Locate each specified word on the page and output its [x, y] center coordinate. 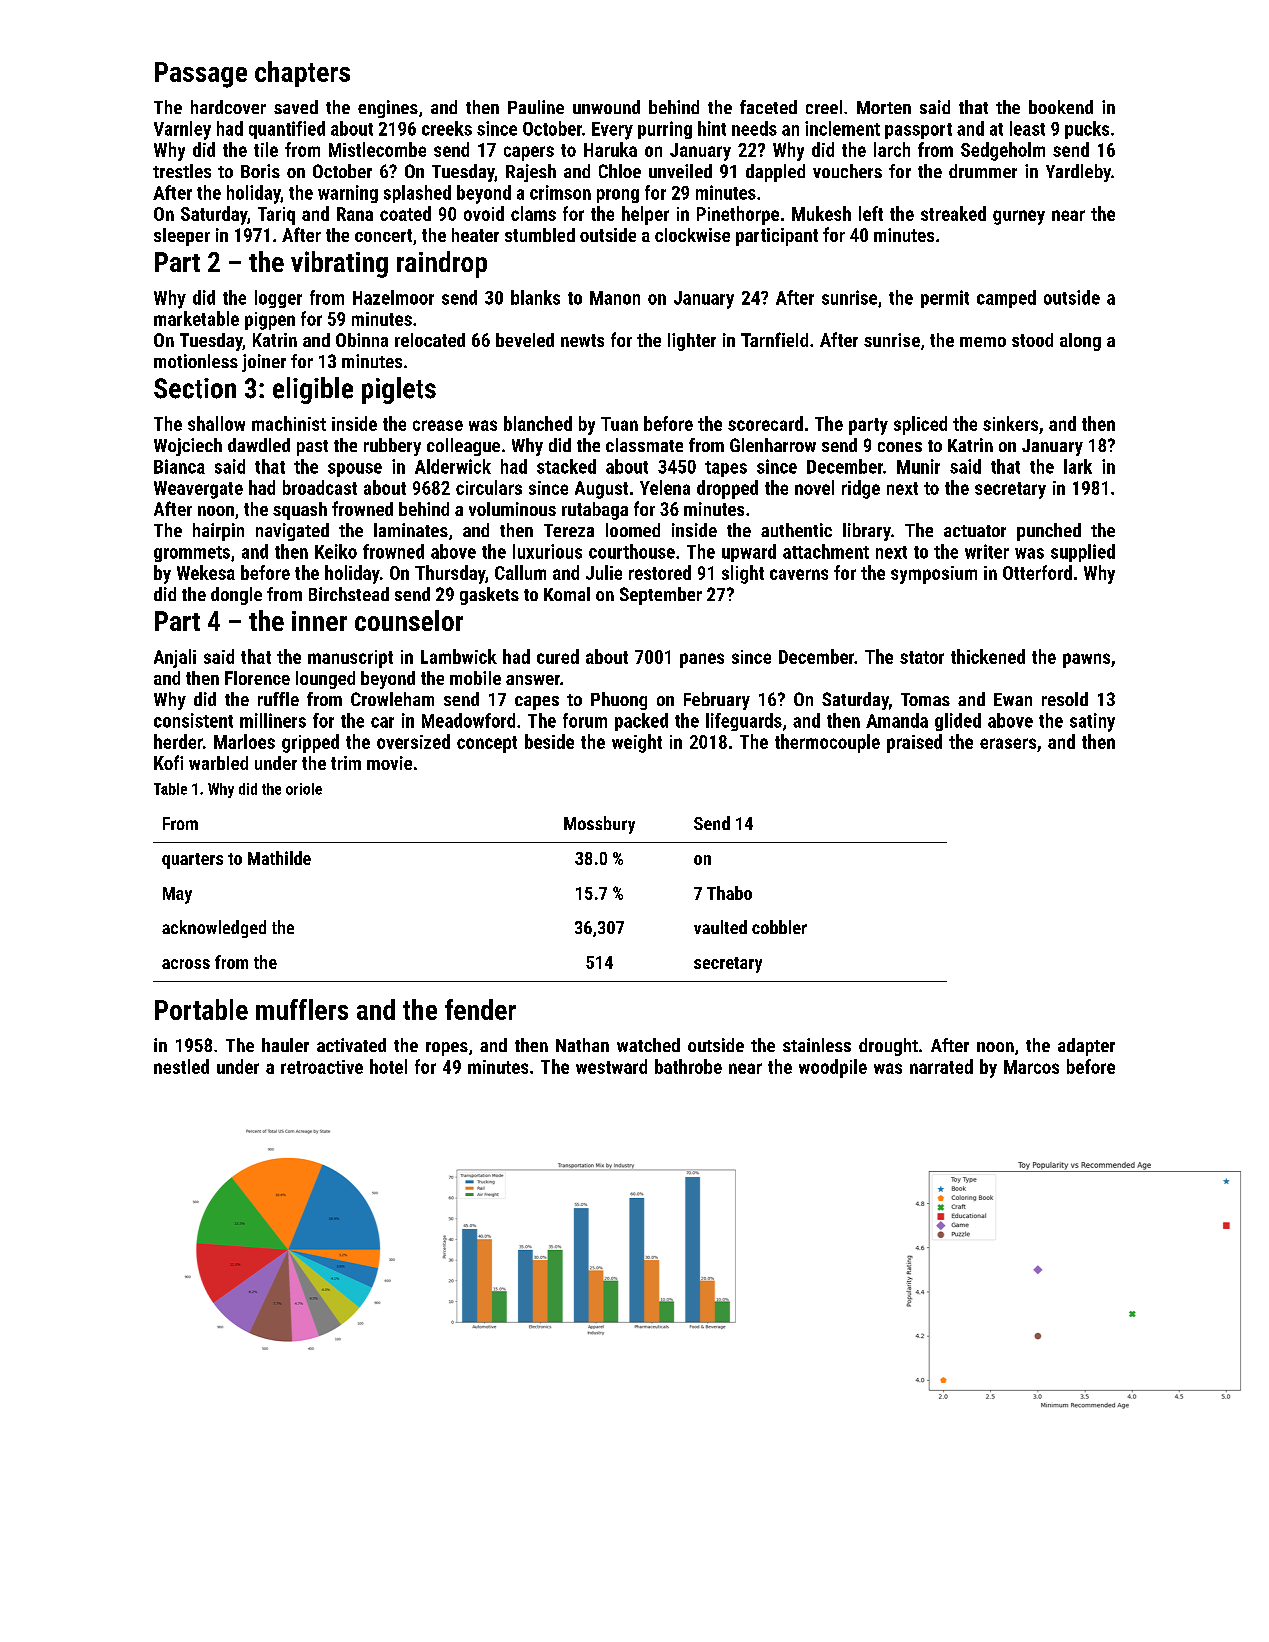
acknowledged [214, 929]
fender [480, 1009]
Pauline [536, 107]
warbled [218, 763]
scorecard [765, 423]
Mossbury [599, 825]
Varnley [182, 130]
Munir [918, 466]
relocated [430, 340]
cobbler [779, 927]
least [1027, 128]
